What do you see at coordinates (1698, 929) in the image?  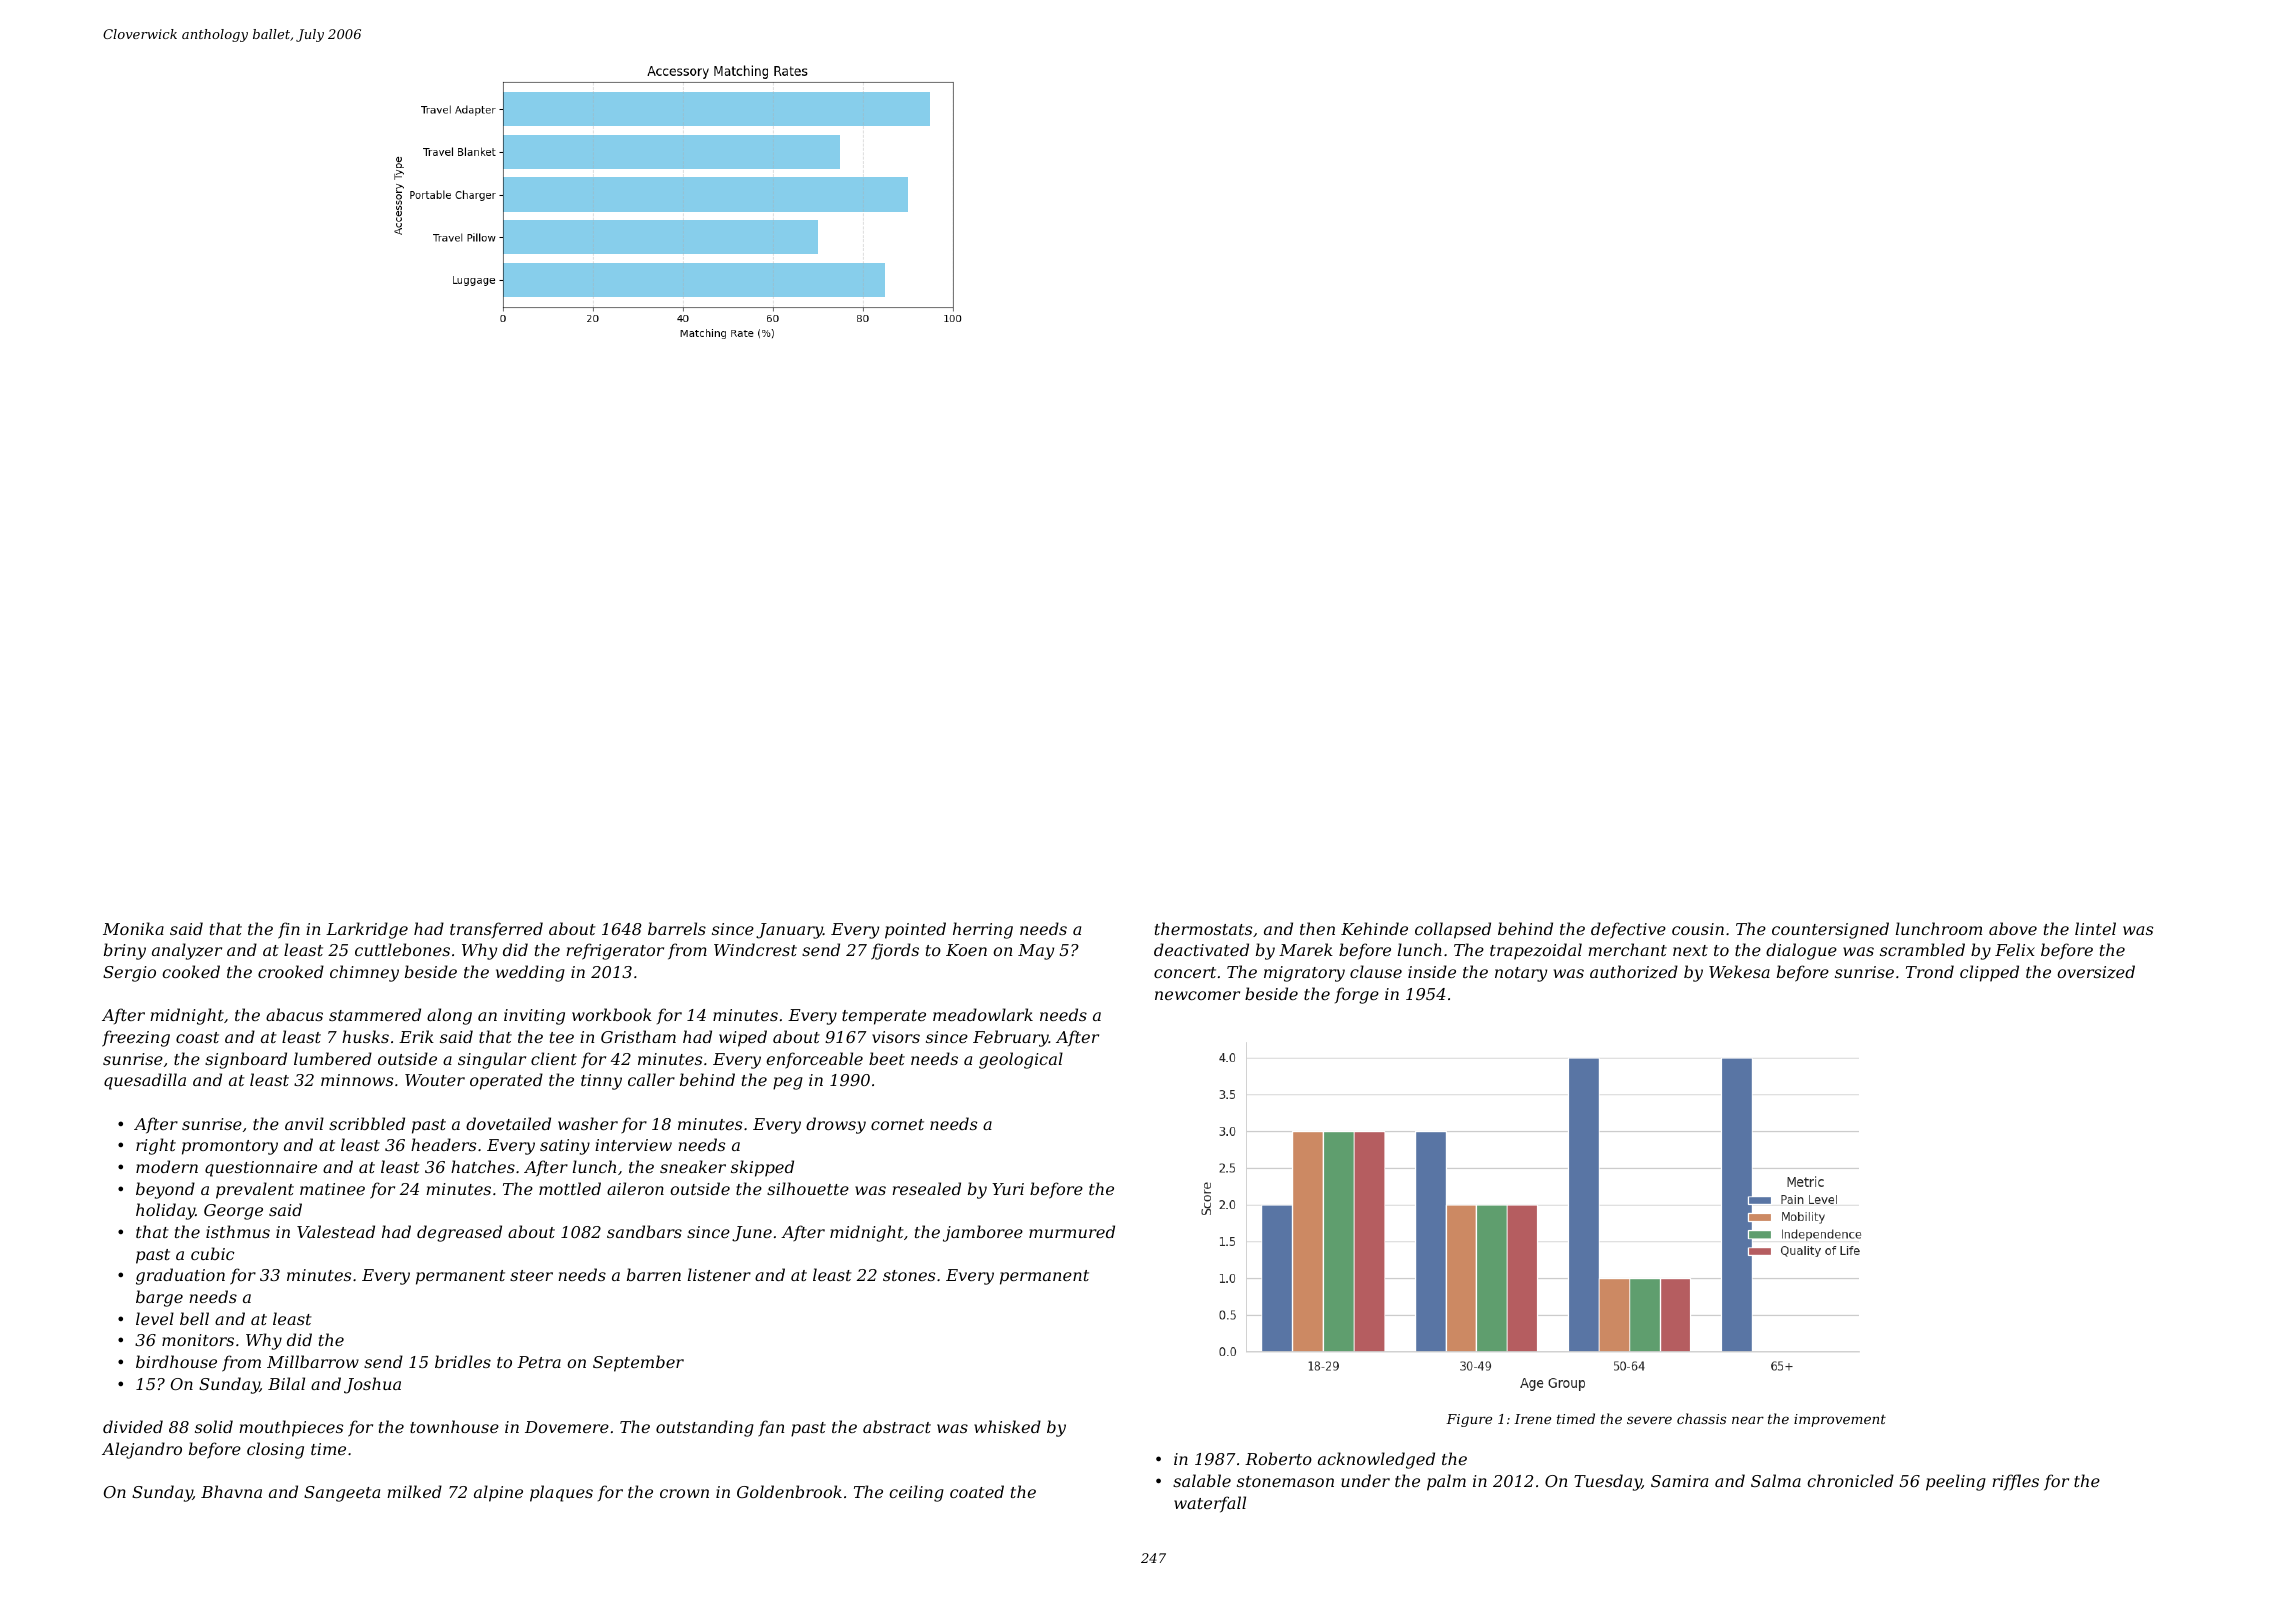 I see `cousin` at bounding box center [1698, 929].
